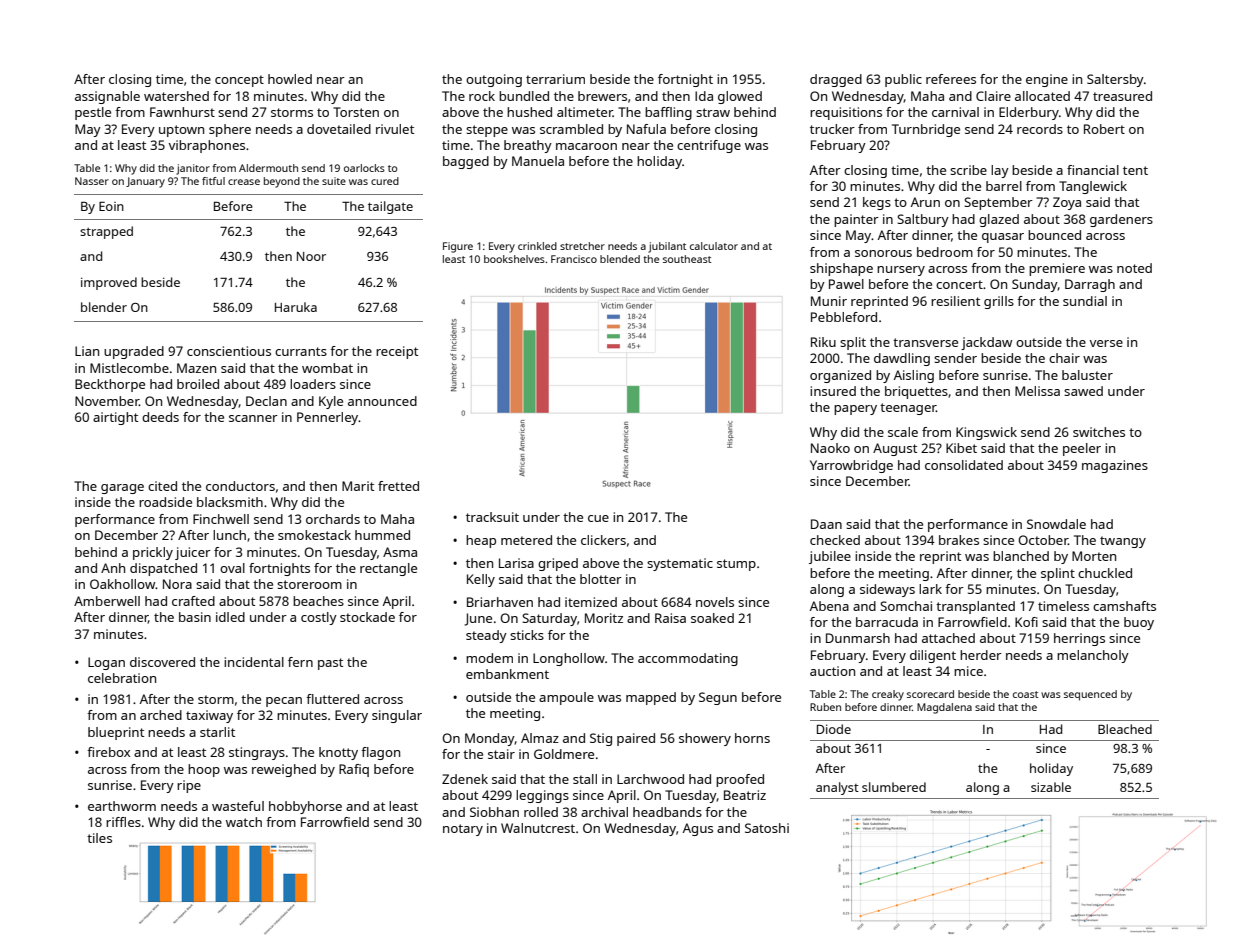 The height and width of the screenshot is (952, 1233). What do you see at coordinates (555, 79) in the screenshot?
I see `terrarium` at bounding box center [555, 79].
